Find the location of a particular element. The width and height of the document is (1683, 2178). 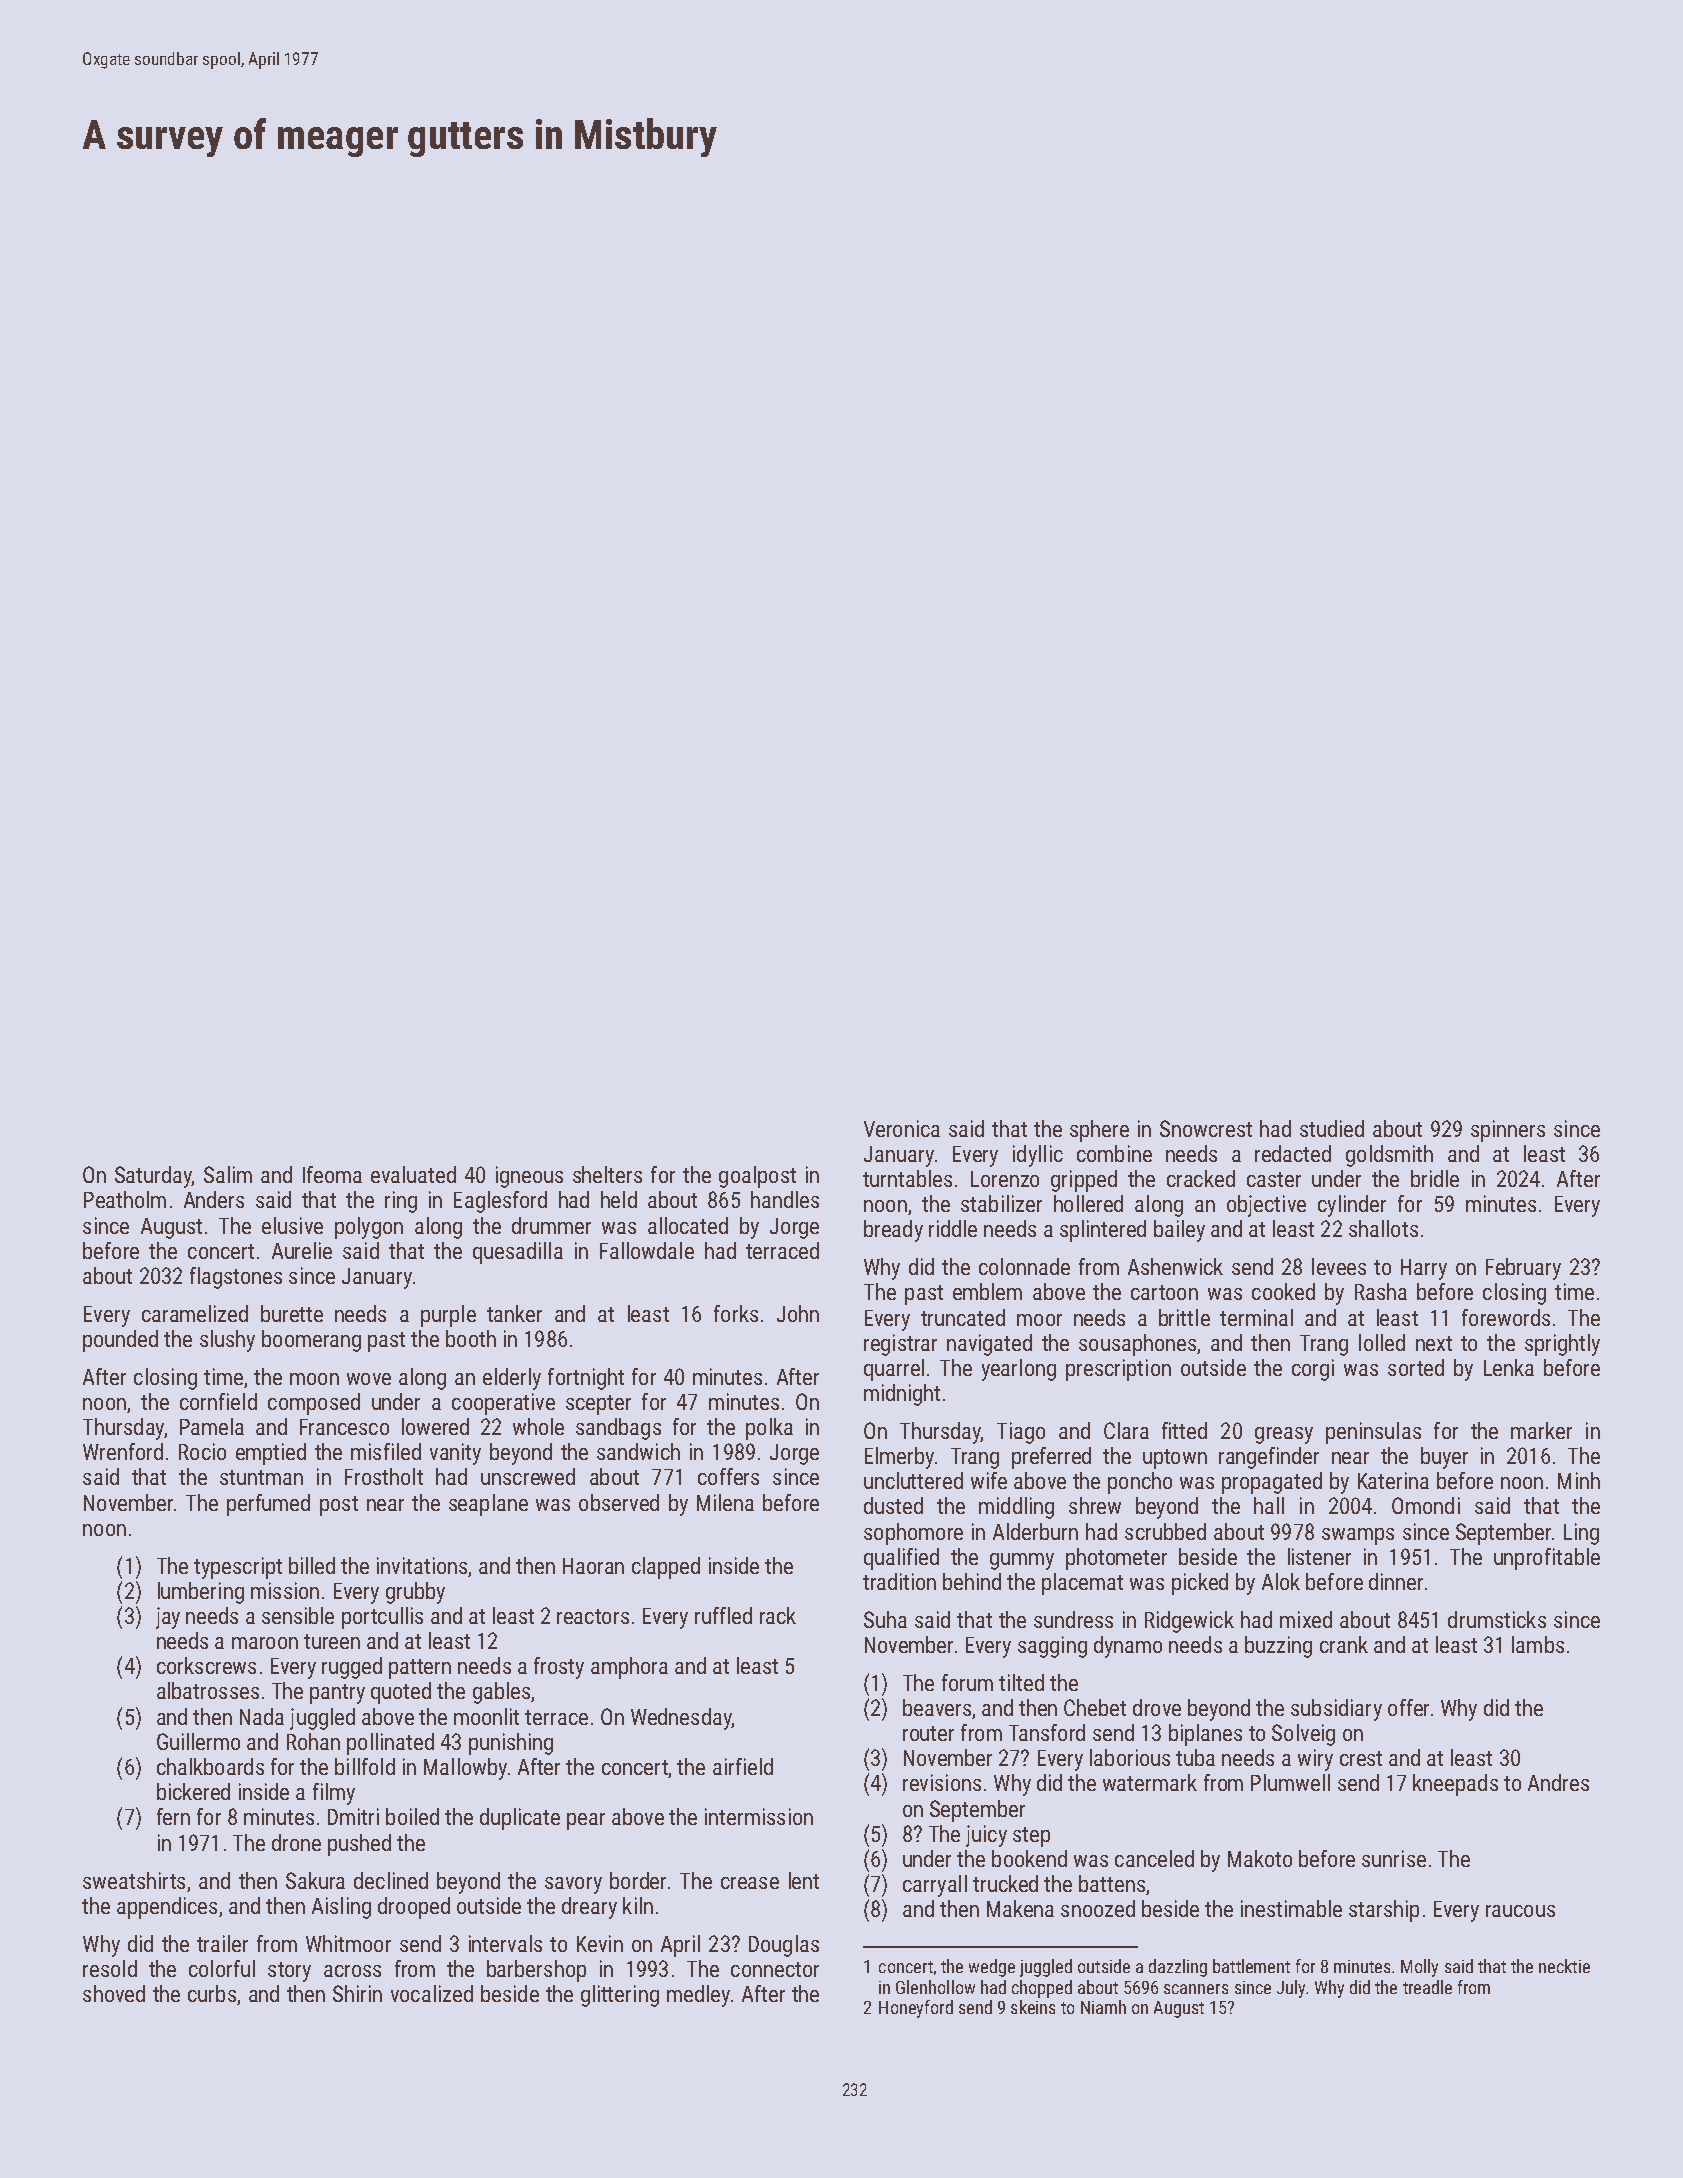

fitted is located at coordinates (1184, 1430).
